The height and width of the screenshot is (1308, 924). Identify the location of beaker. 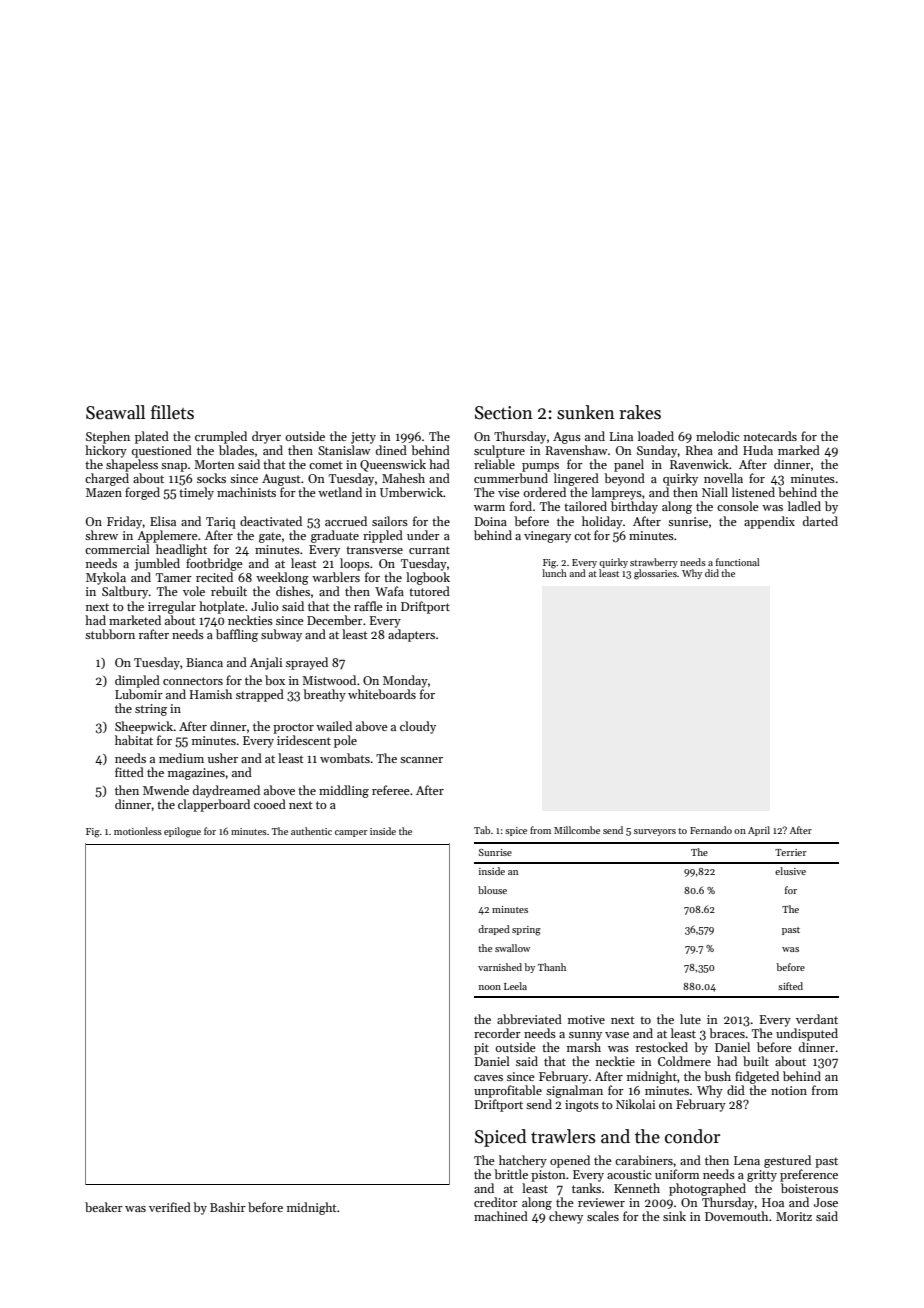
(104, 1207).
